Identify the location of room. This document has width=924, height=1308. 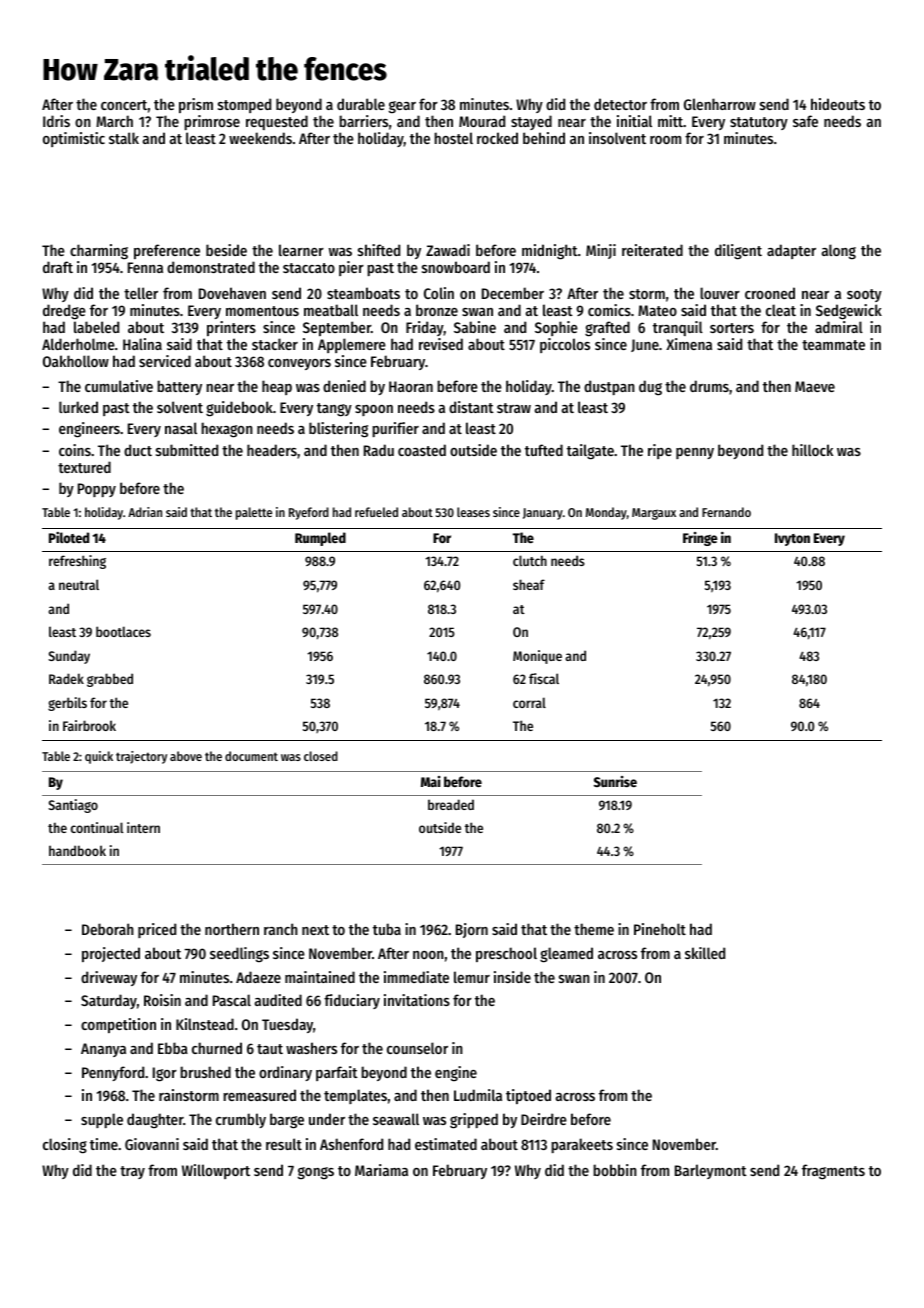
(665, 140).
